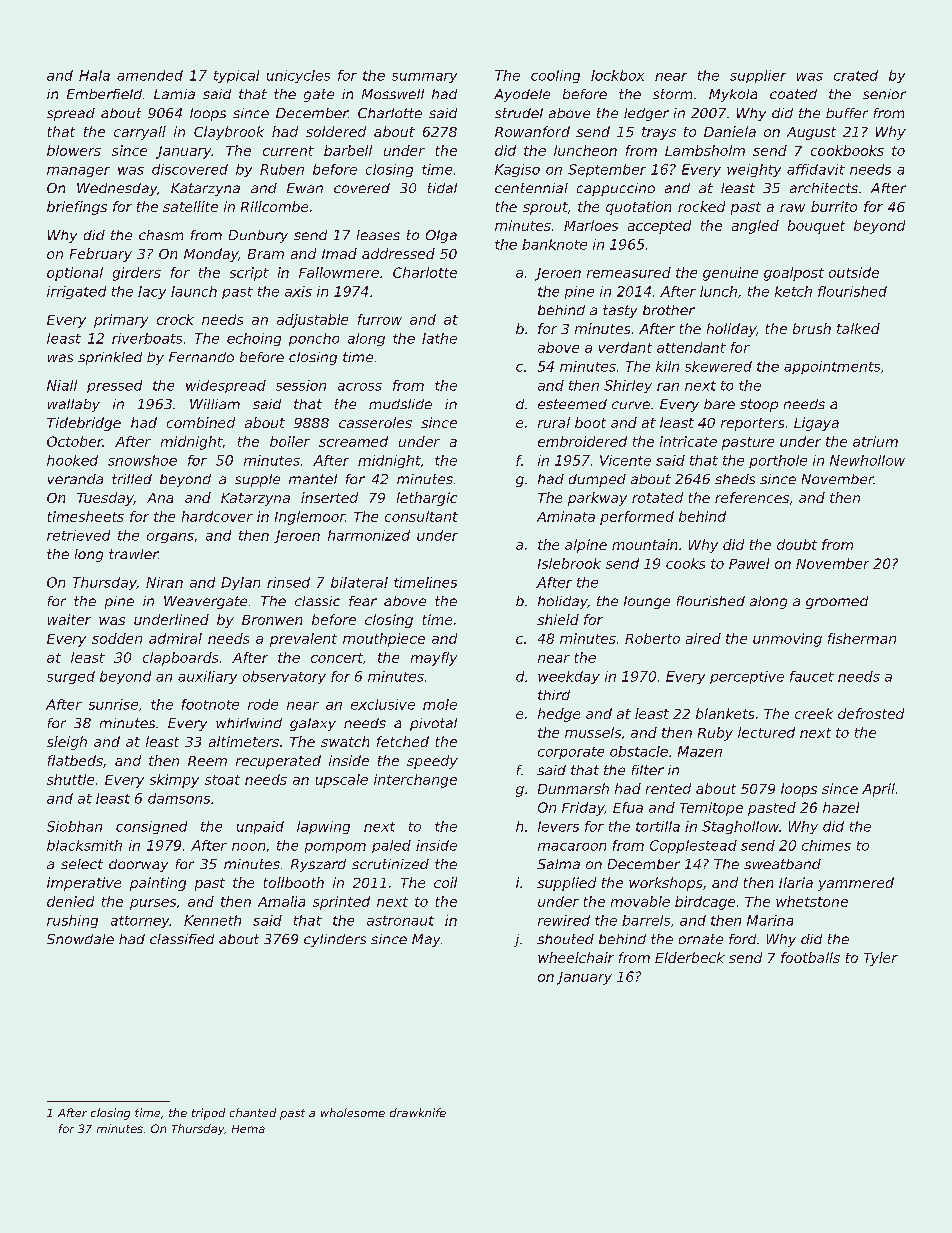  I want to click on drawknife, so click(418, 1112).
